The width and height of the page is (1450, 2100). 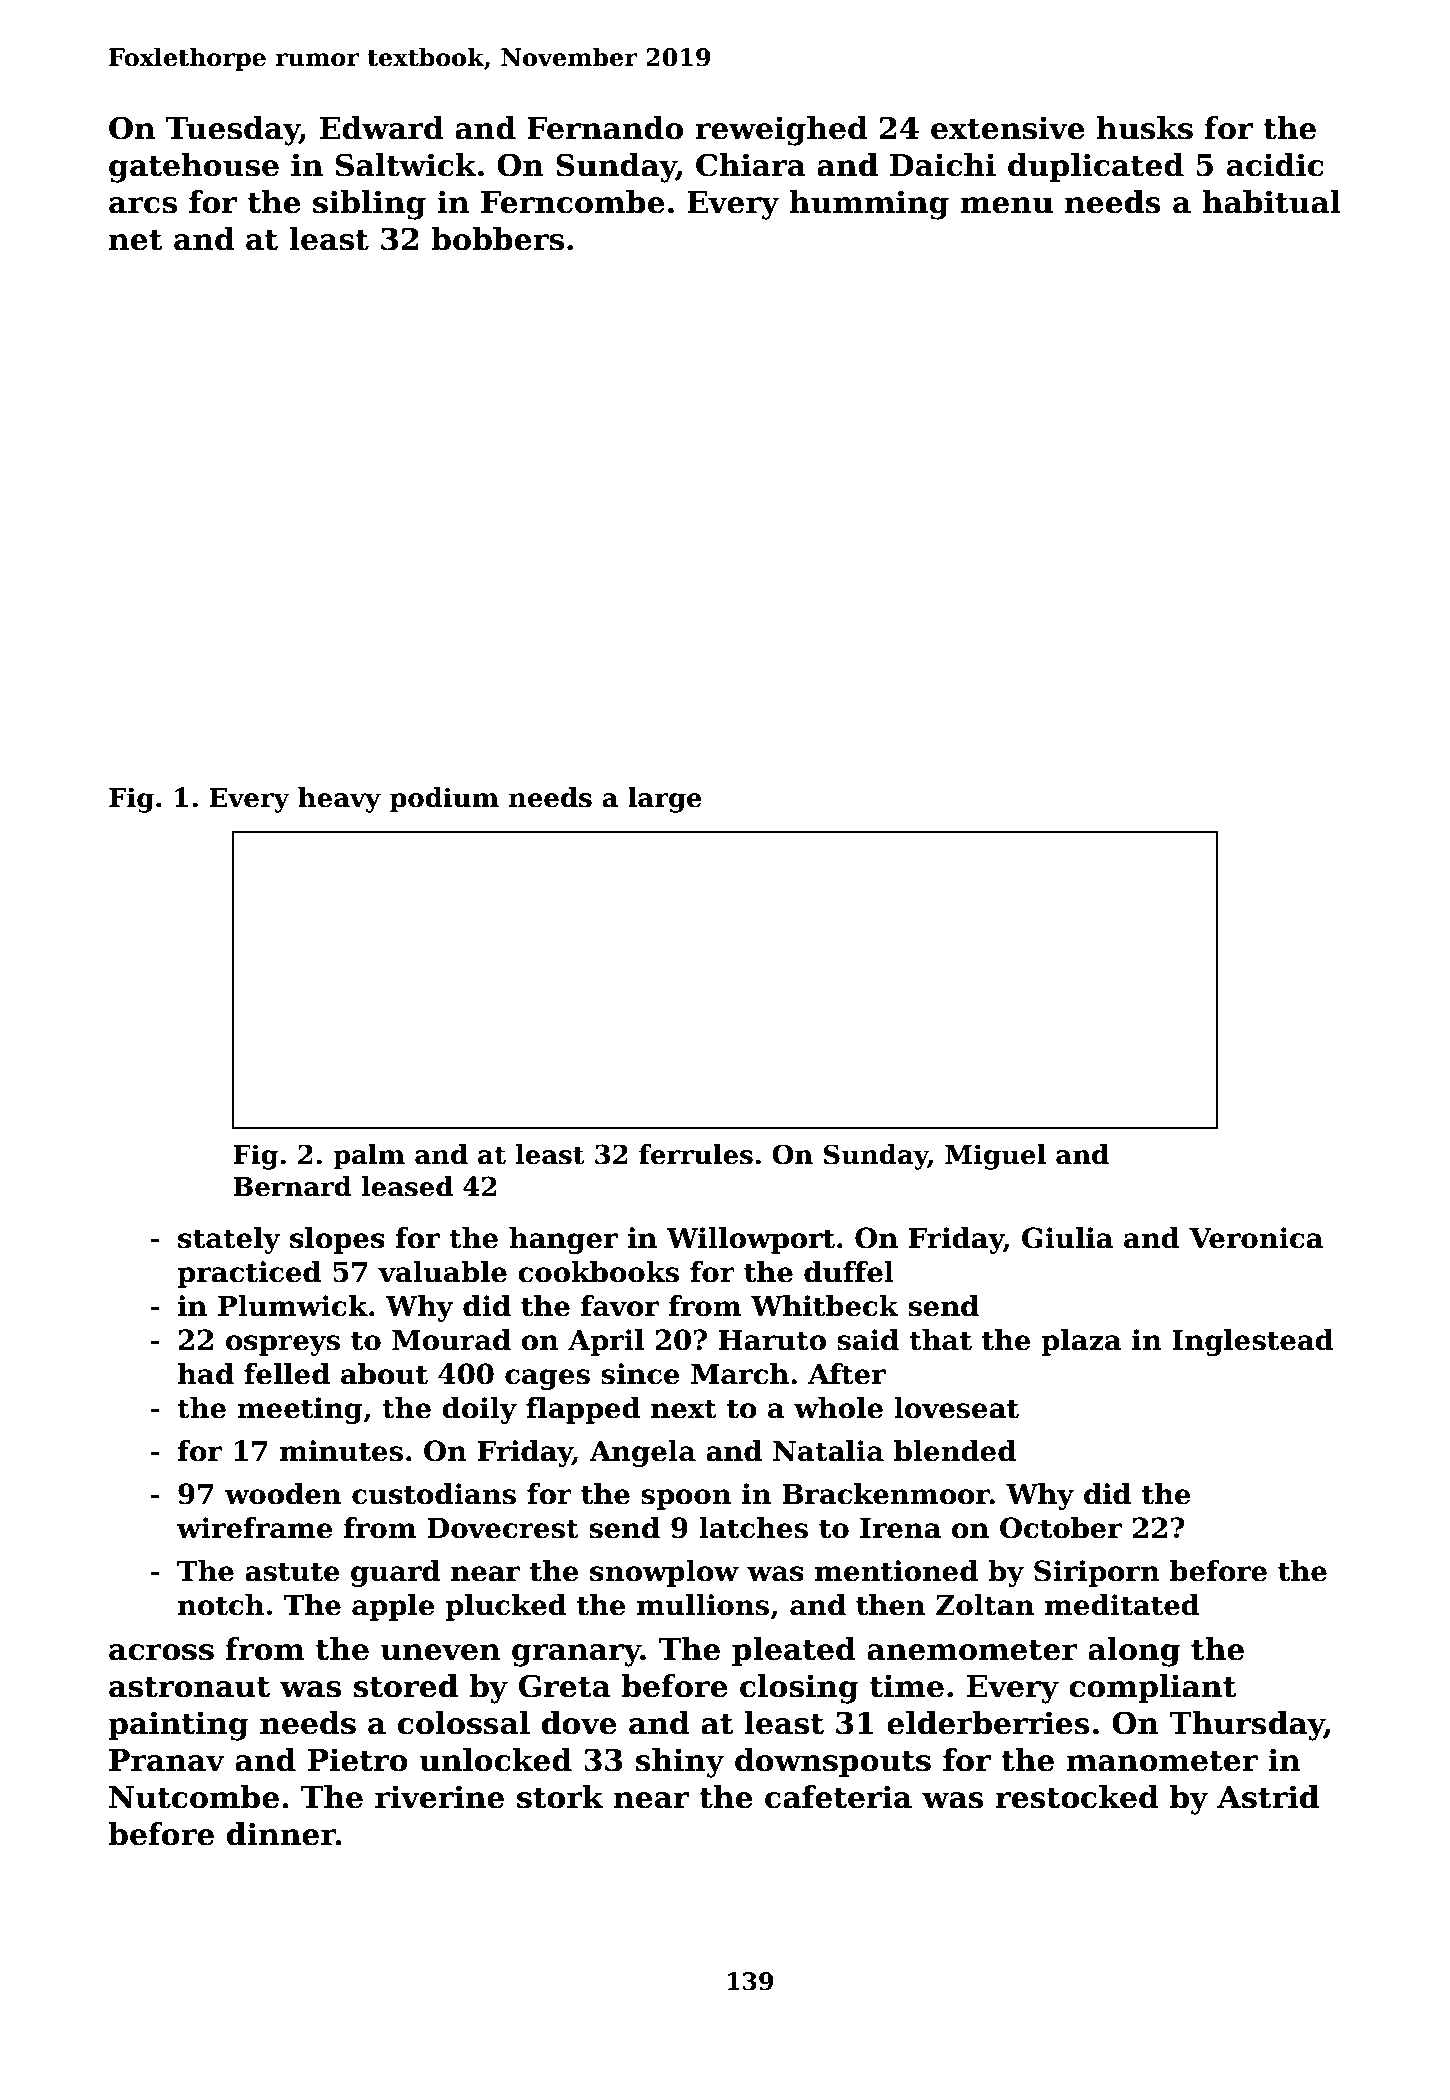 I want to click on Miguel, so click(x=995, y=1157).
